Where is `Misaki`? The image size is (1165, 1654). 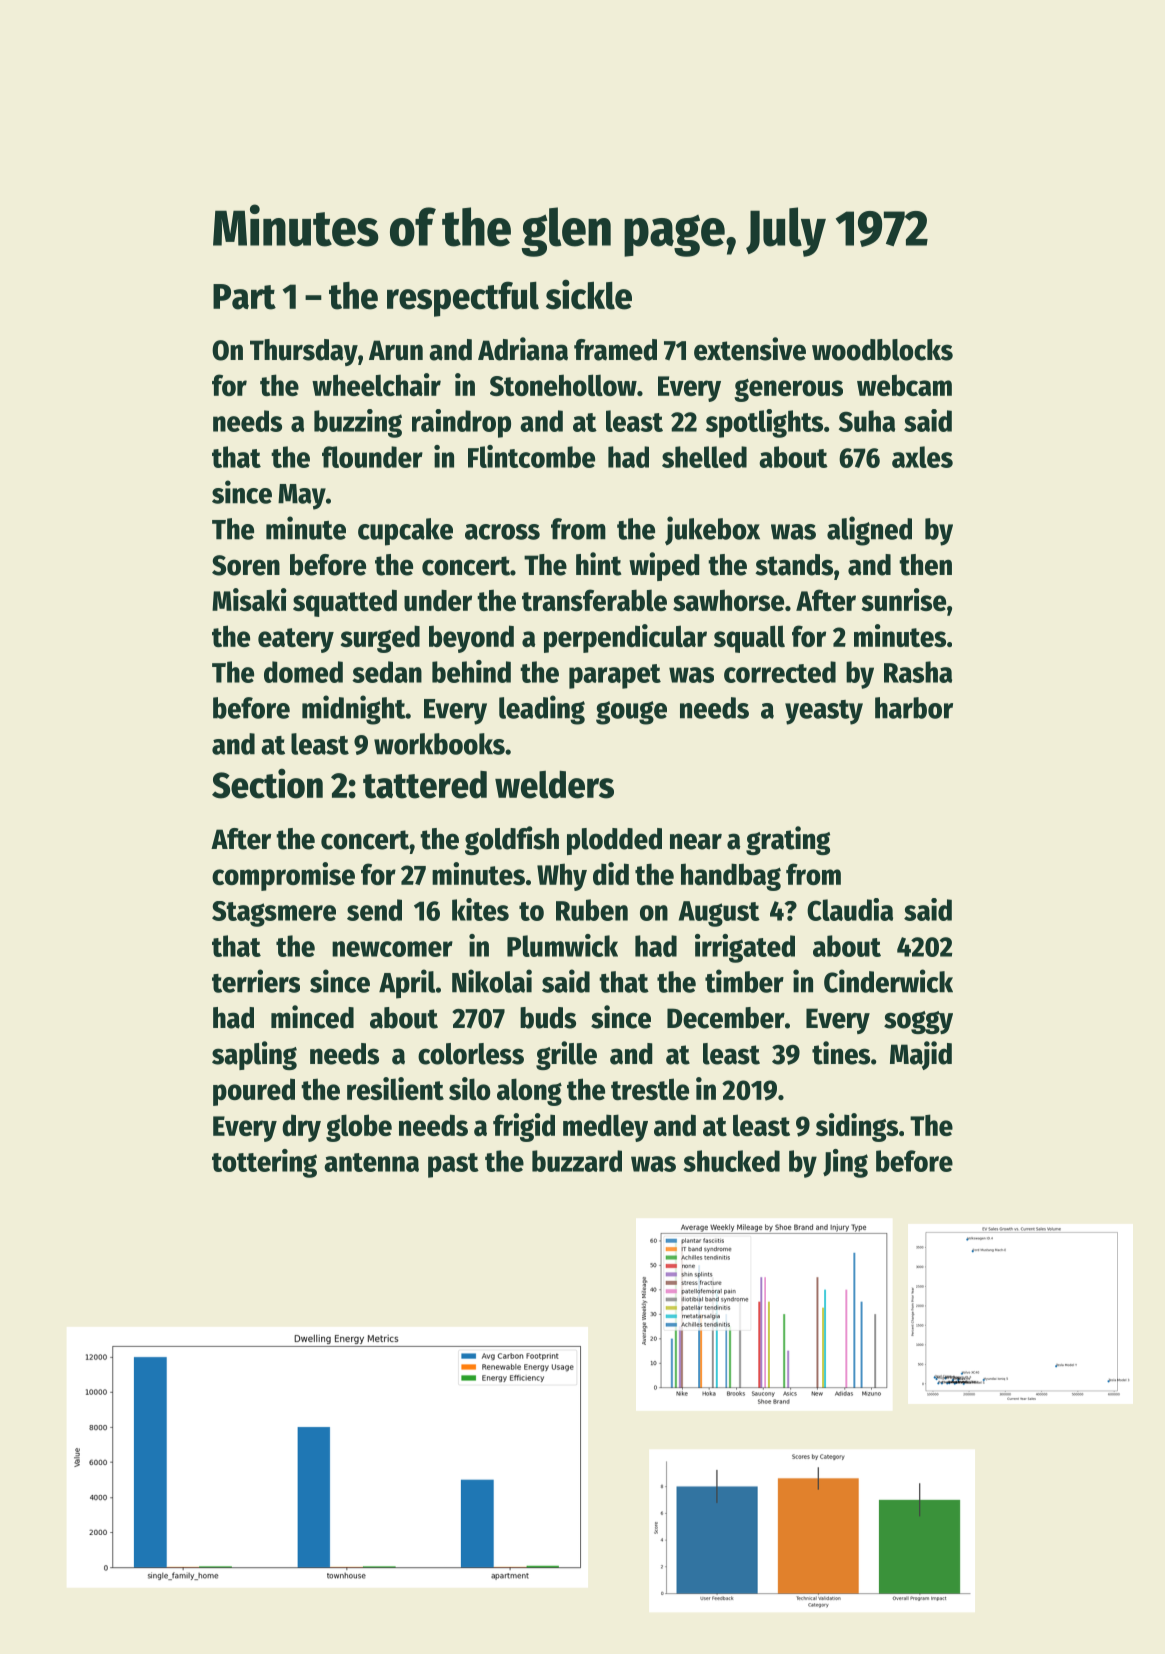
Misaki is located at coordinates (249, 599).
